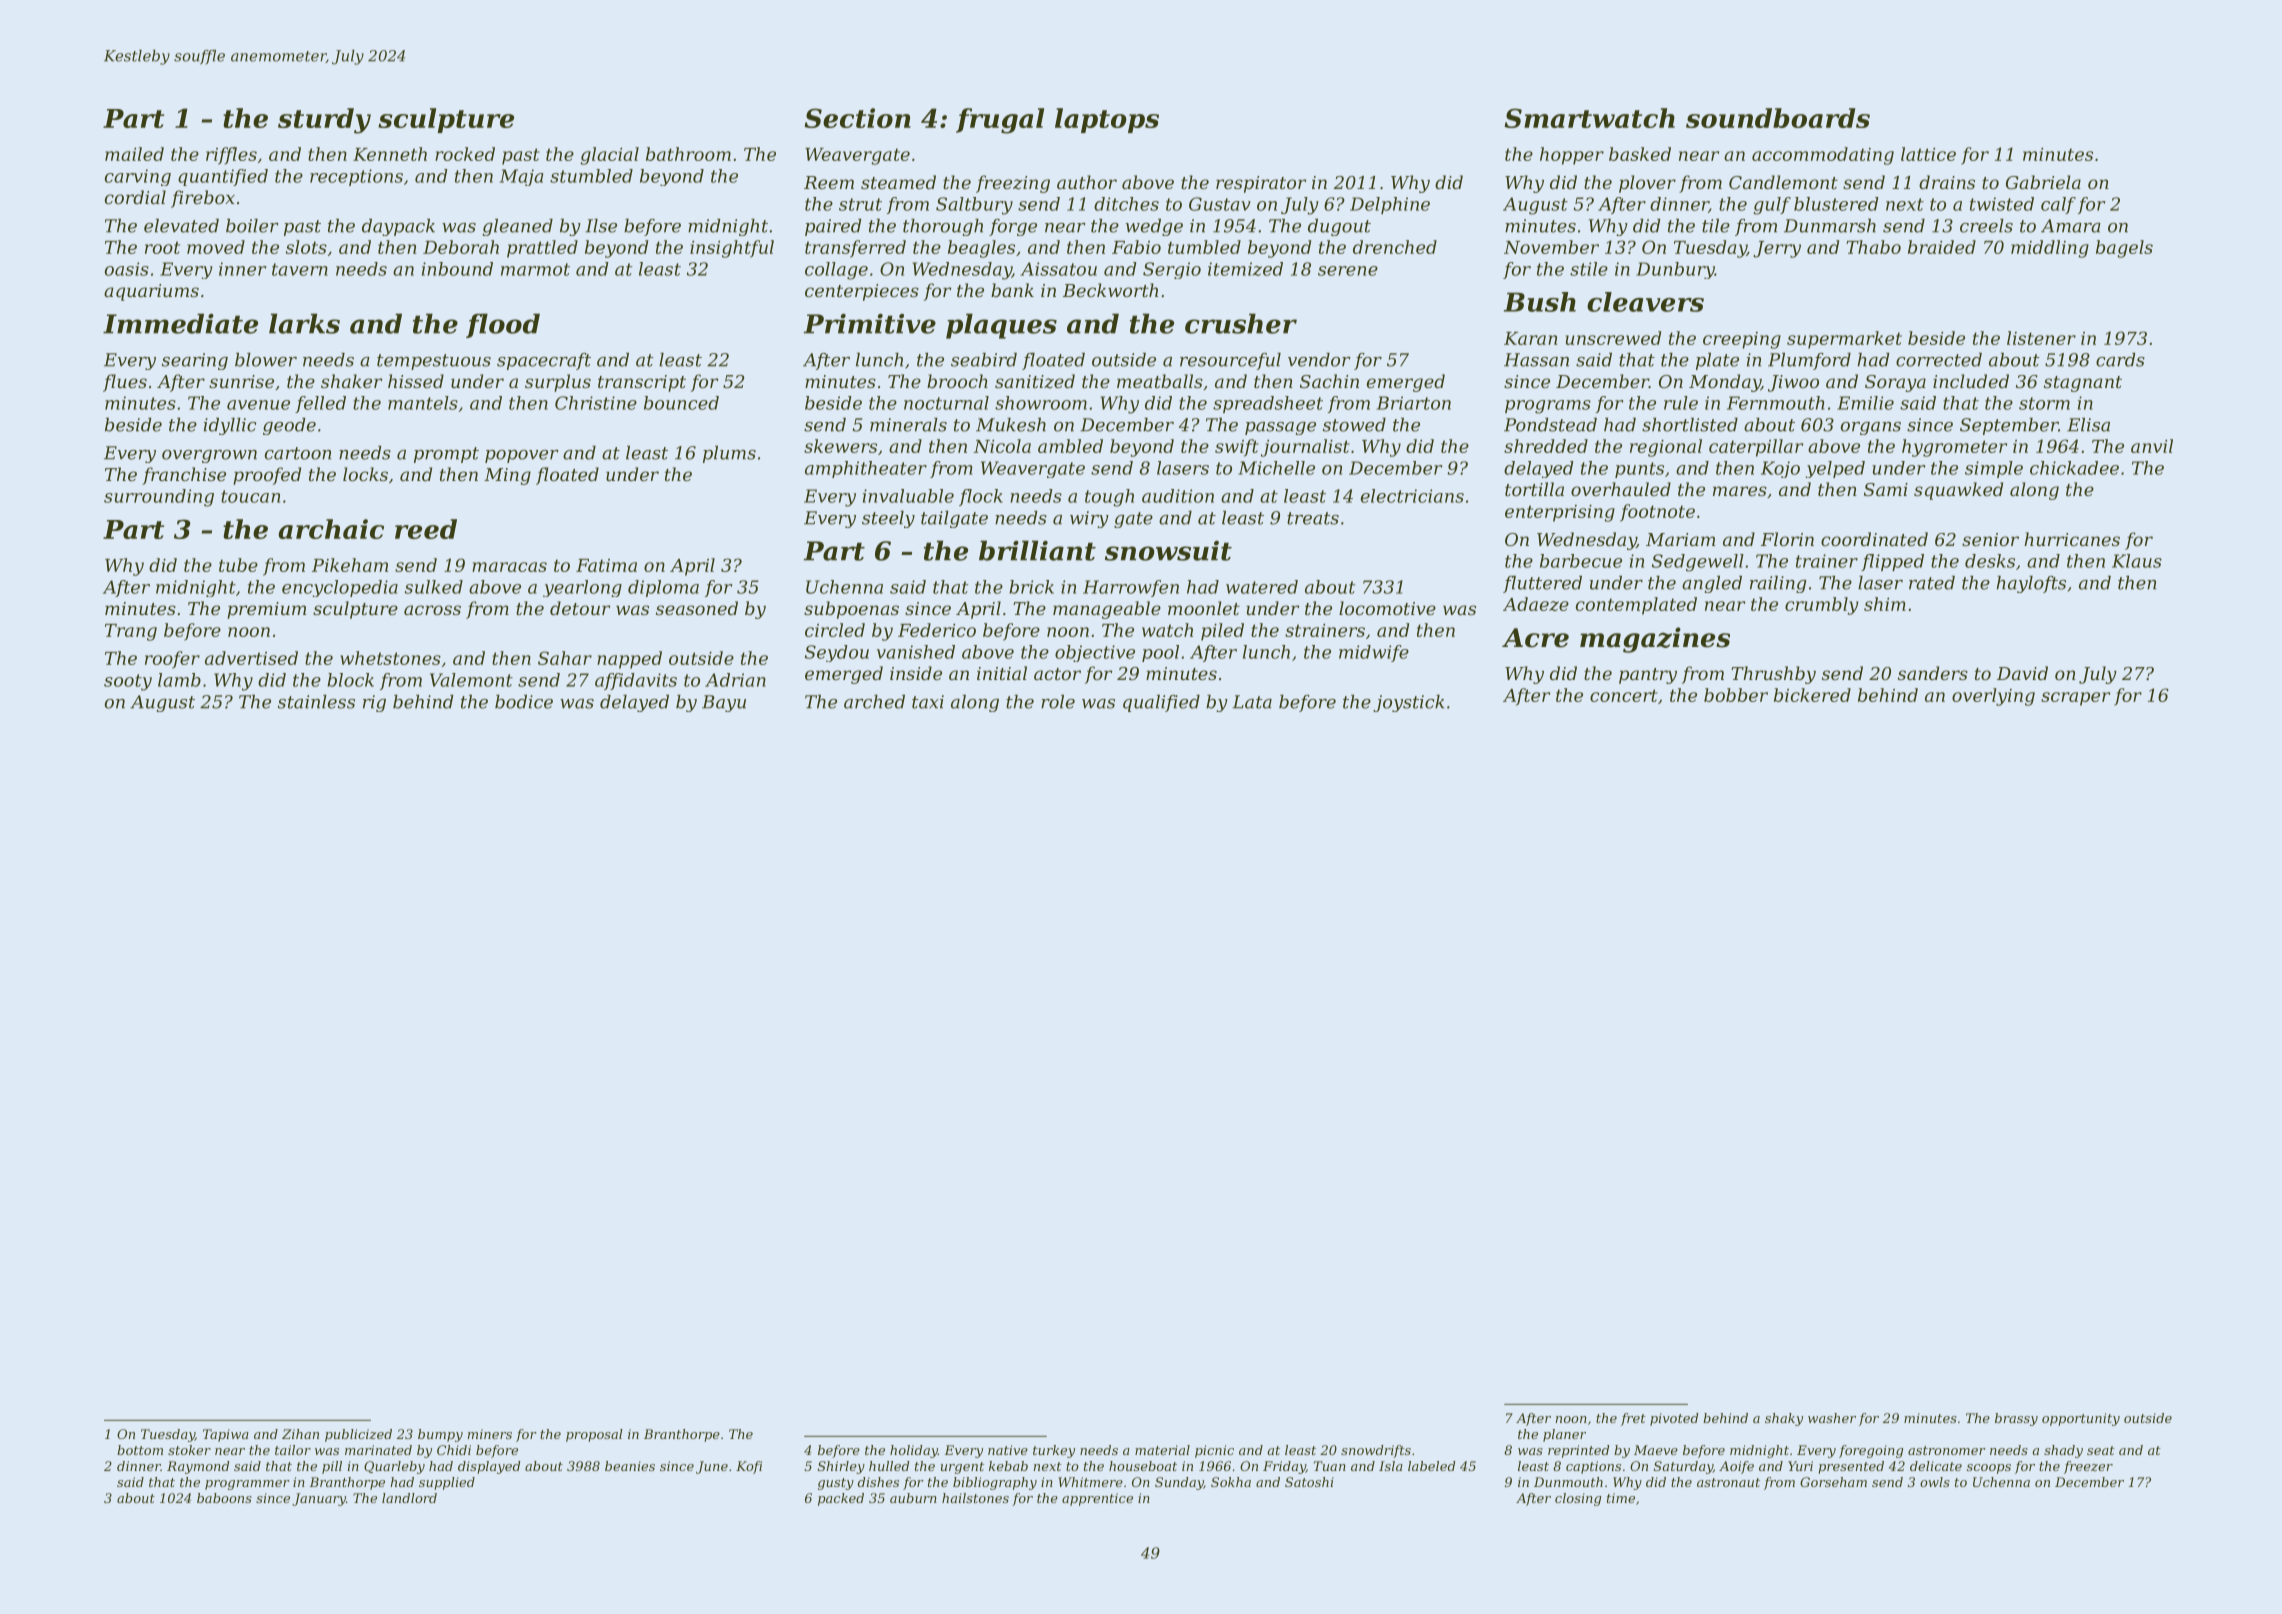  What do you see at coordinates (1107, 120) in the document?
I see `laptops` at bounding box center [1107, 120].
